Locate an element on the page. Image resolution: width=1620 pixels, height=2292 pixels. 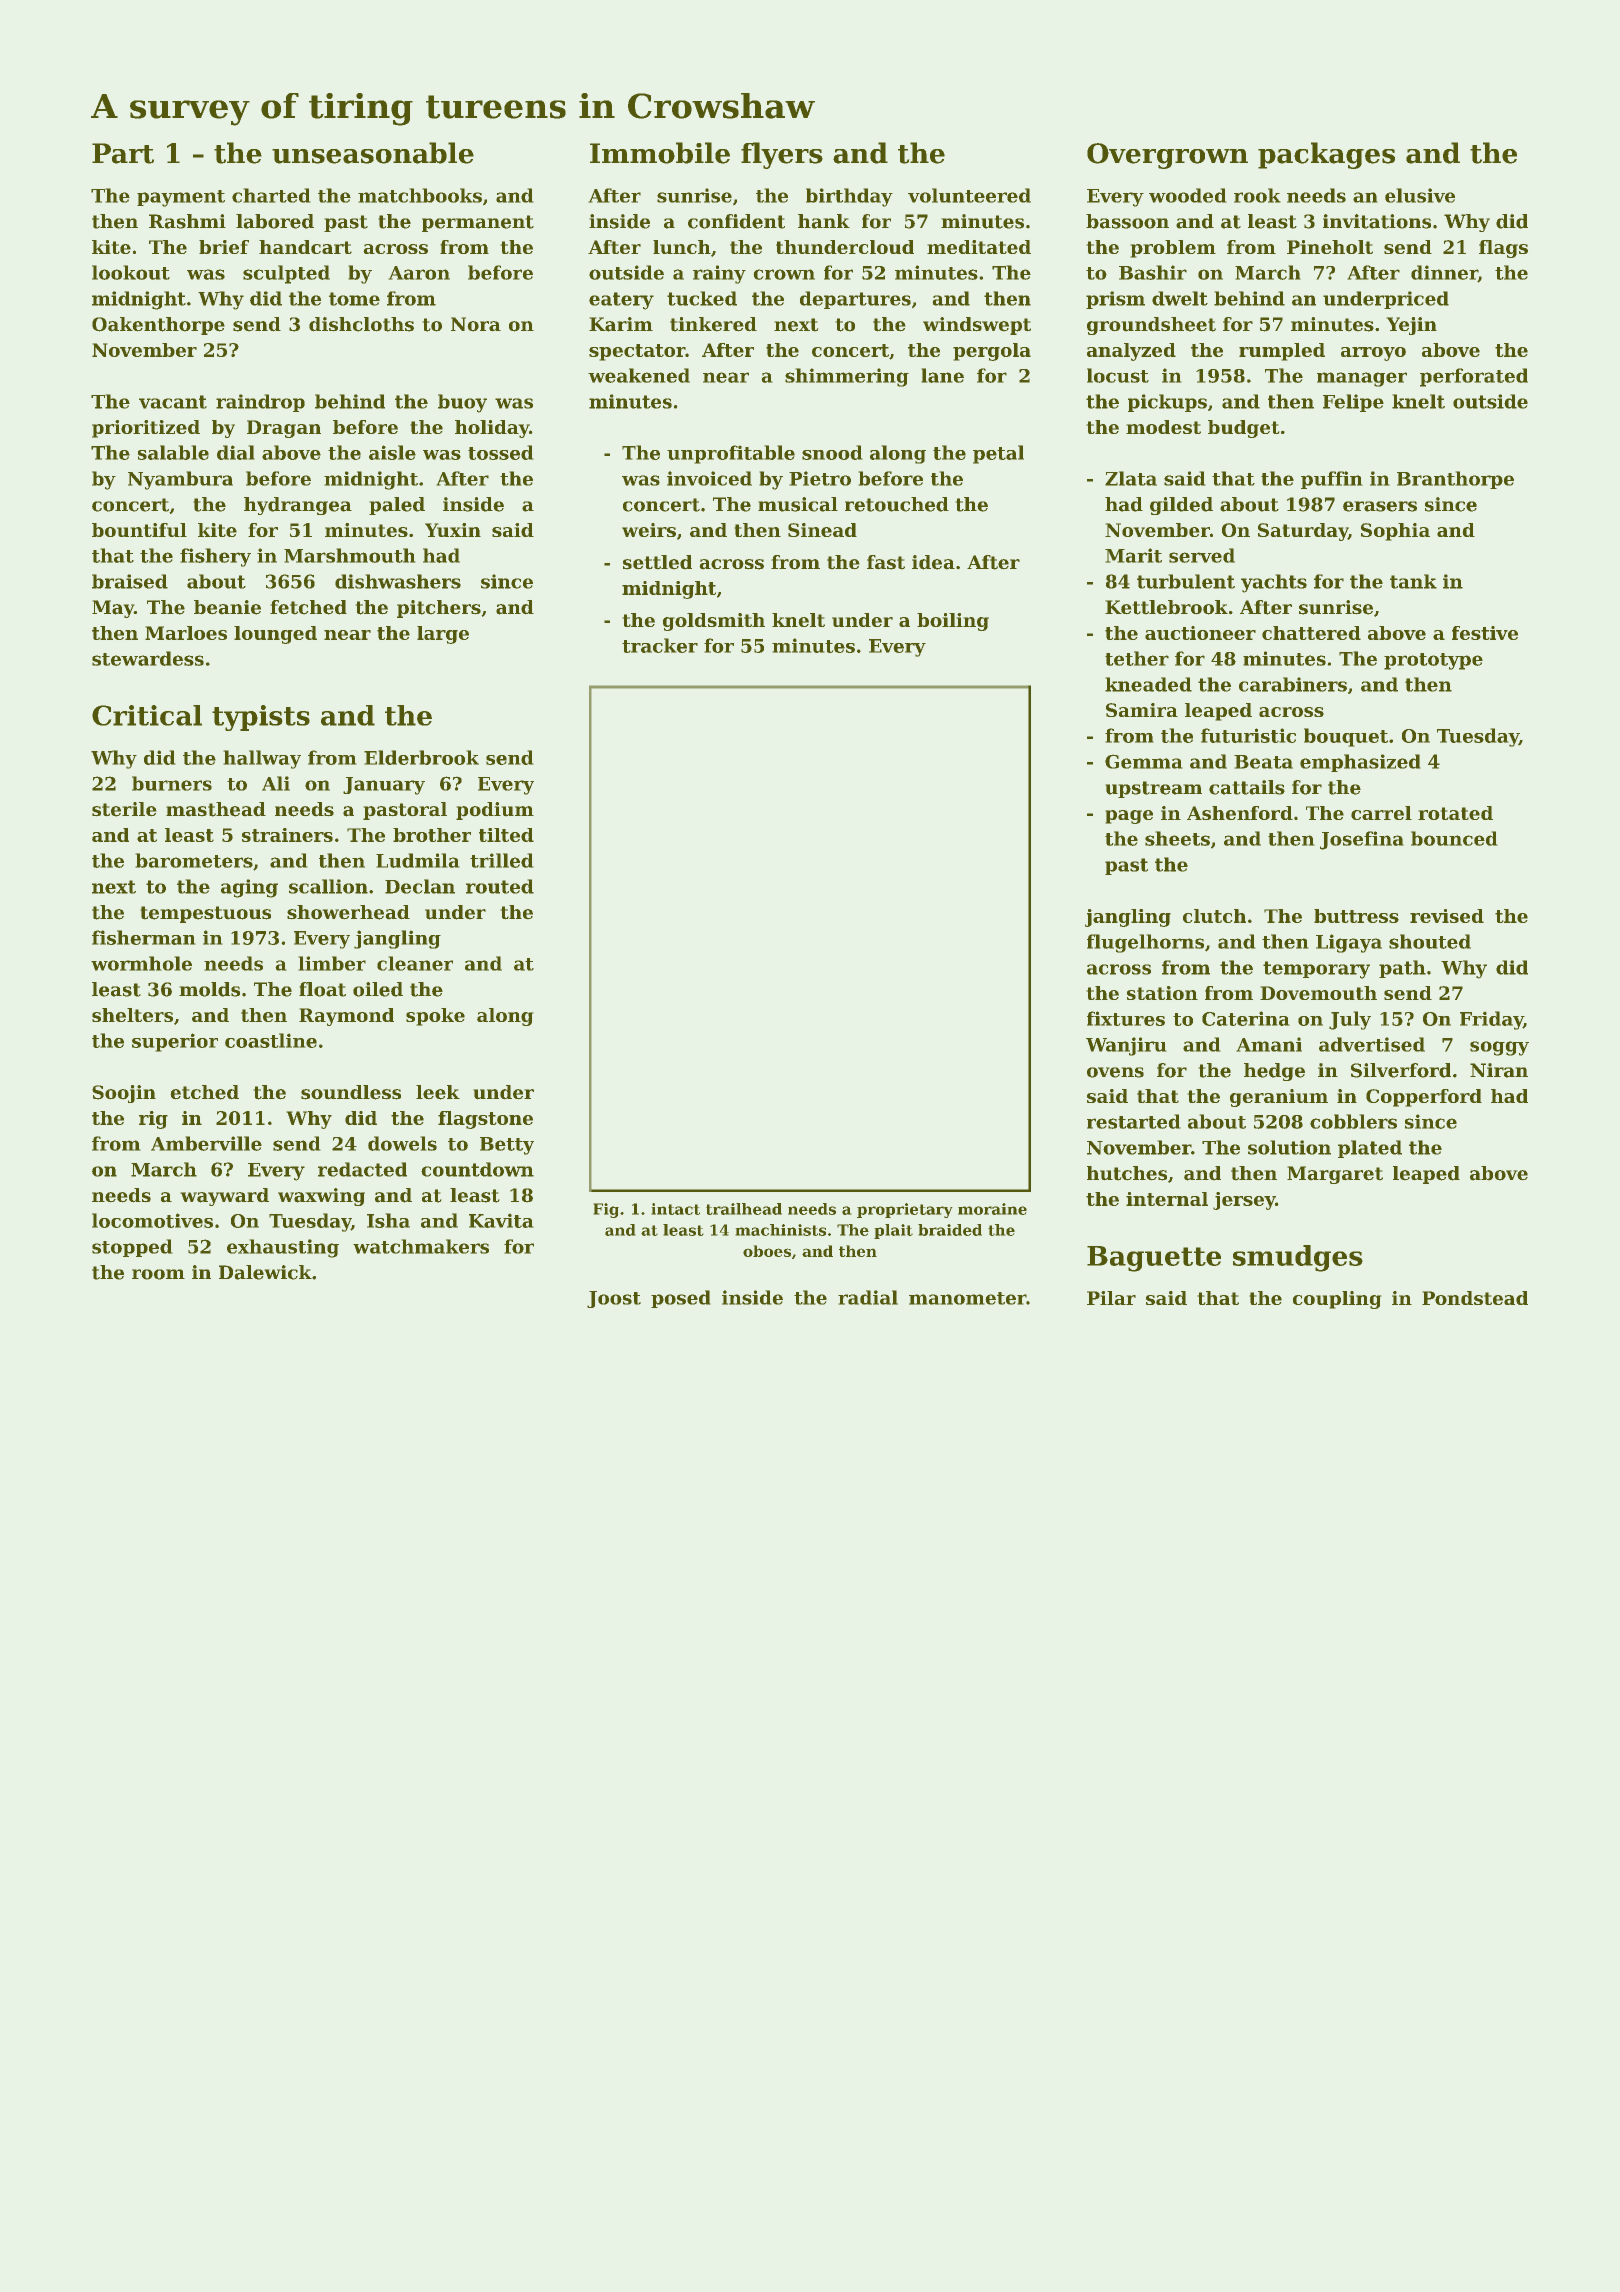
hank is located at coordinates (824, 221).
